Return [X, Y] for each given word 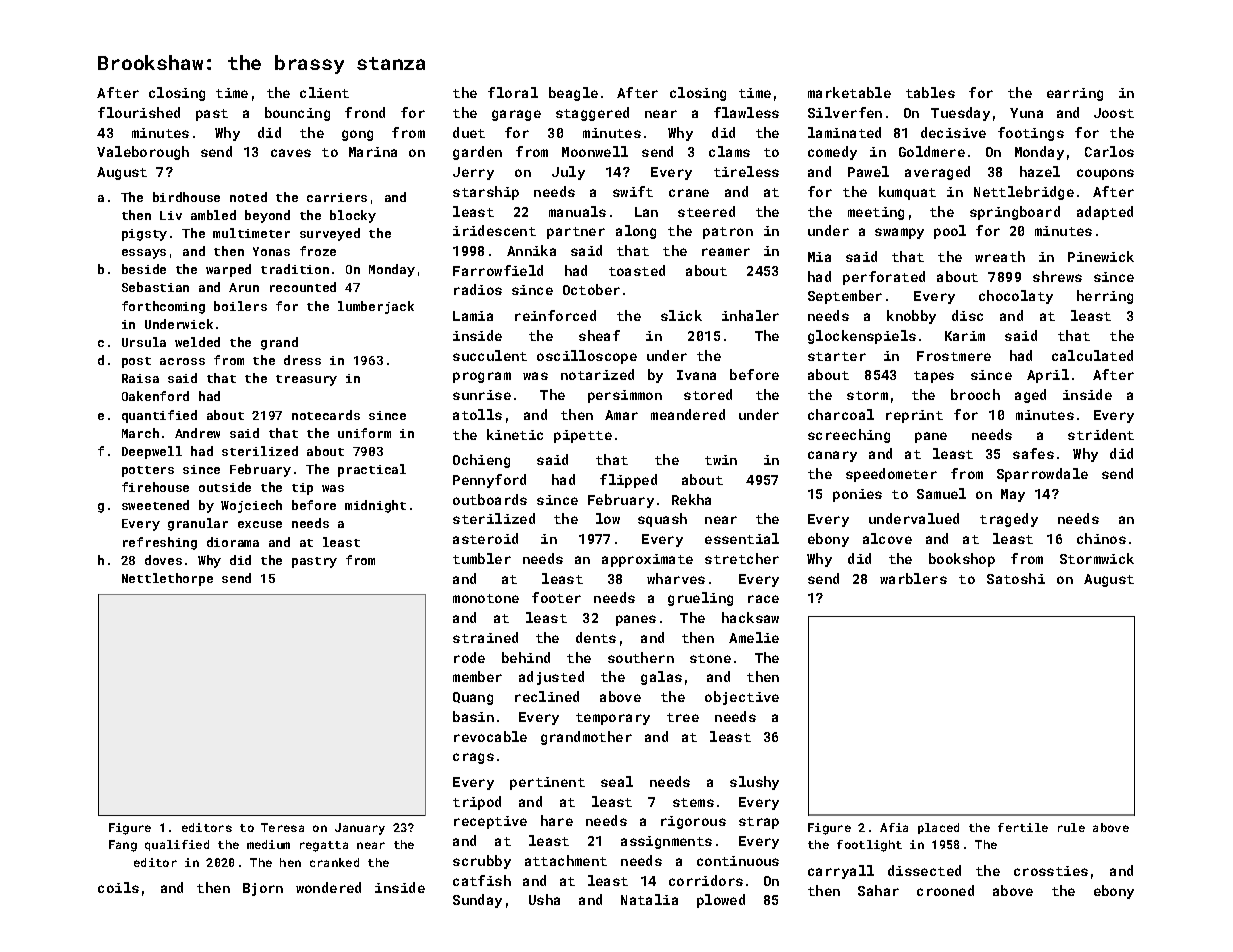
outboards [490, 499]
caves [291, 153]
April [1048, 376]
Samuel [941, 493]
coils [118, 887]
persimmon [625, 396]
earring [1075, 94]
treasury [306, 380]
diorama [233, 542]
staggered [592, 114]
